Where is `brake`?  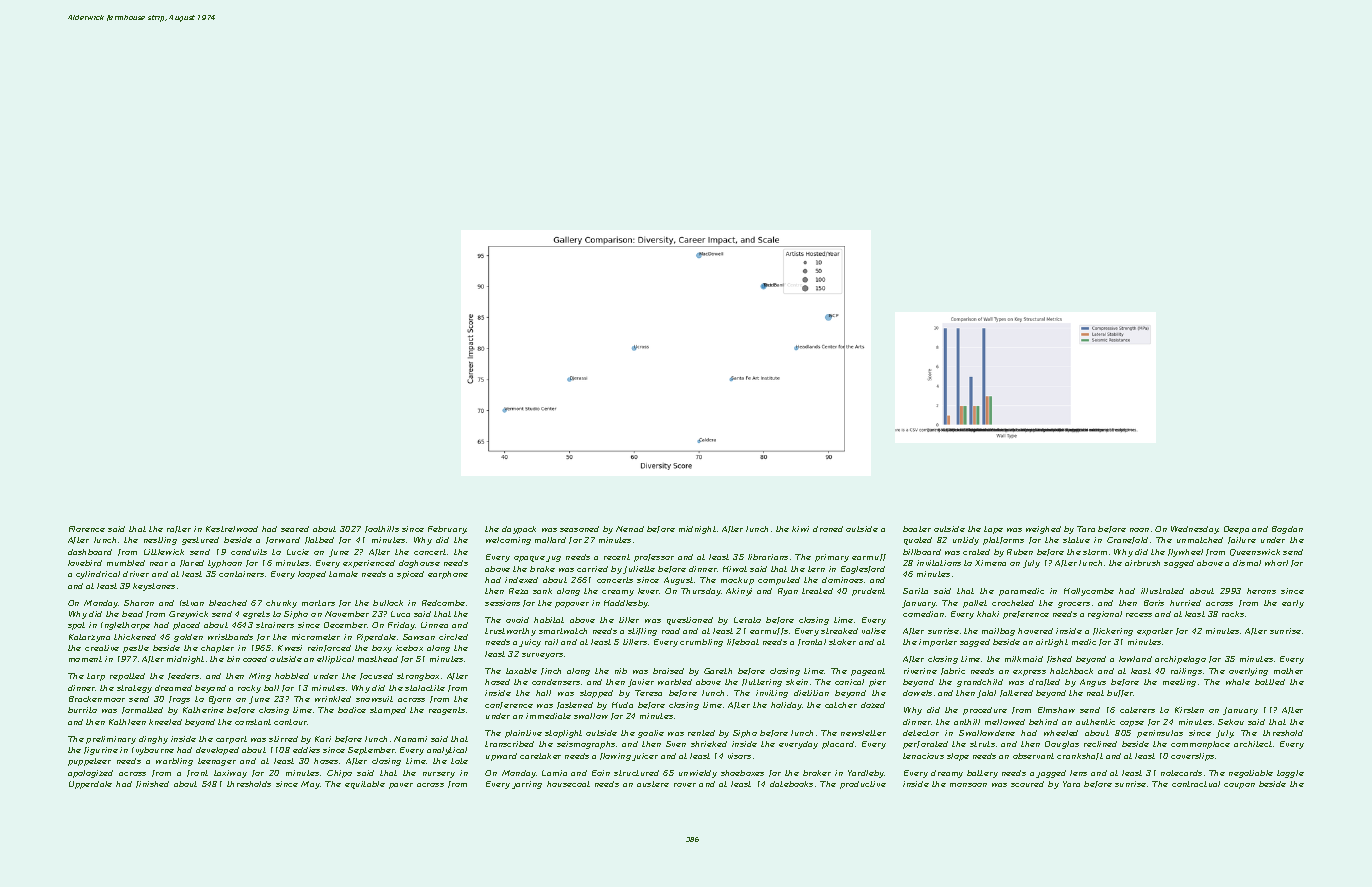 brake is located at coordinates (542, 569).
